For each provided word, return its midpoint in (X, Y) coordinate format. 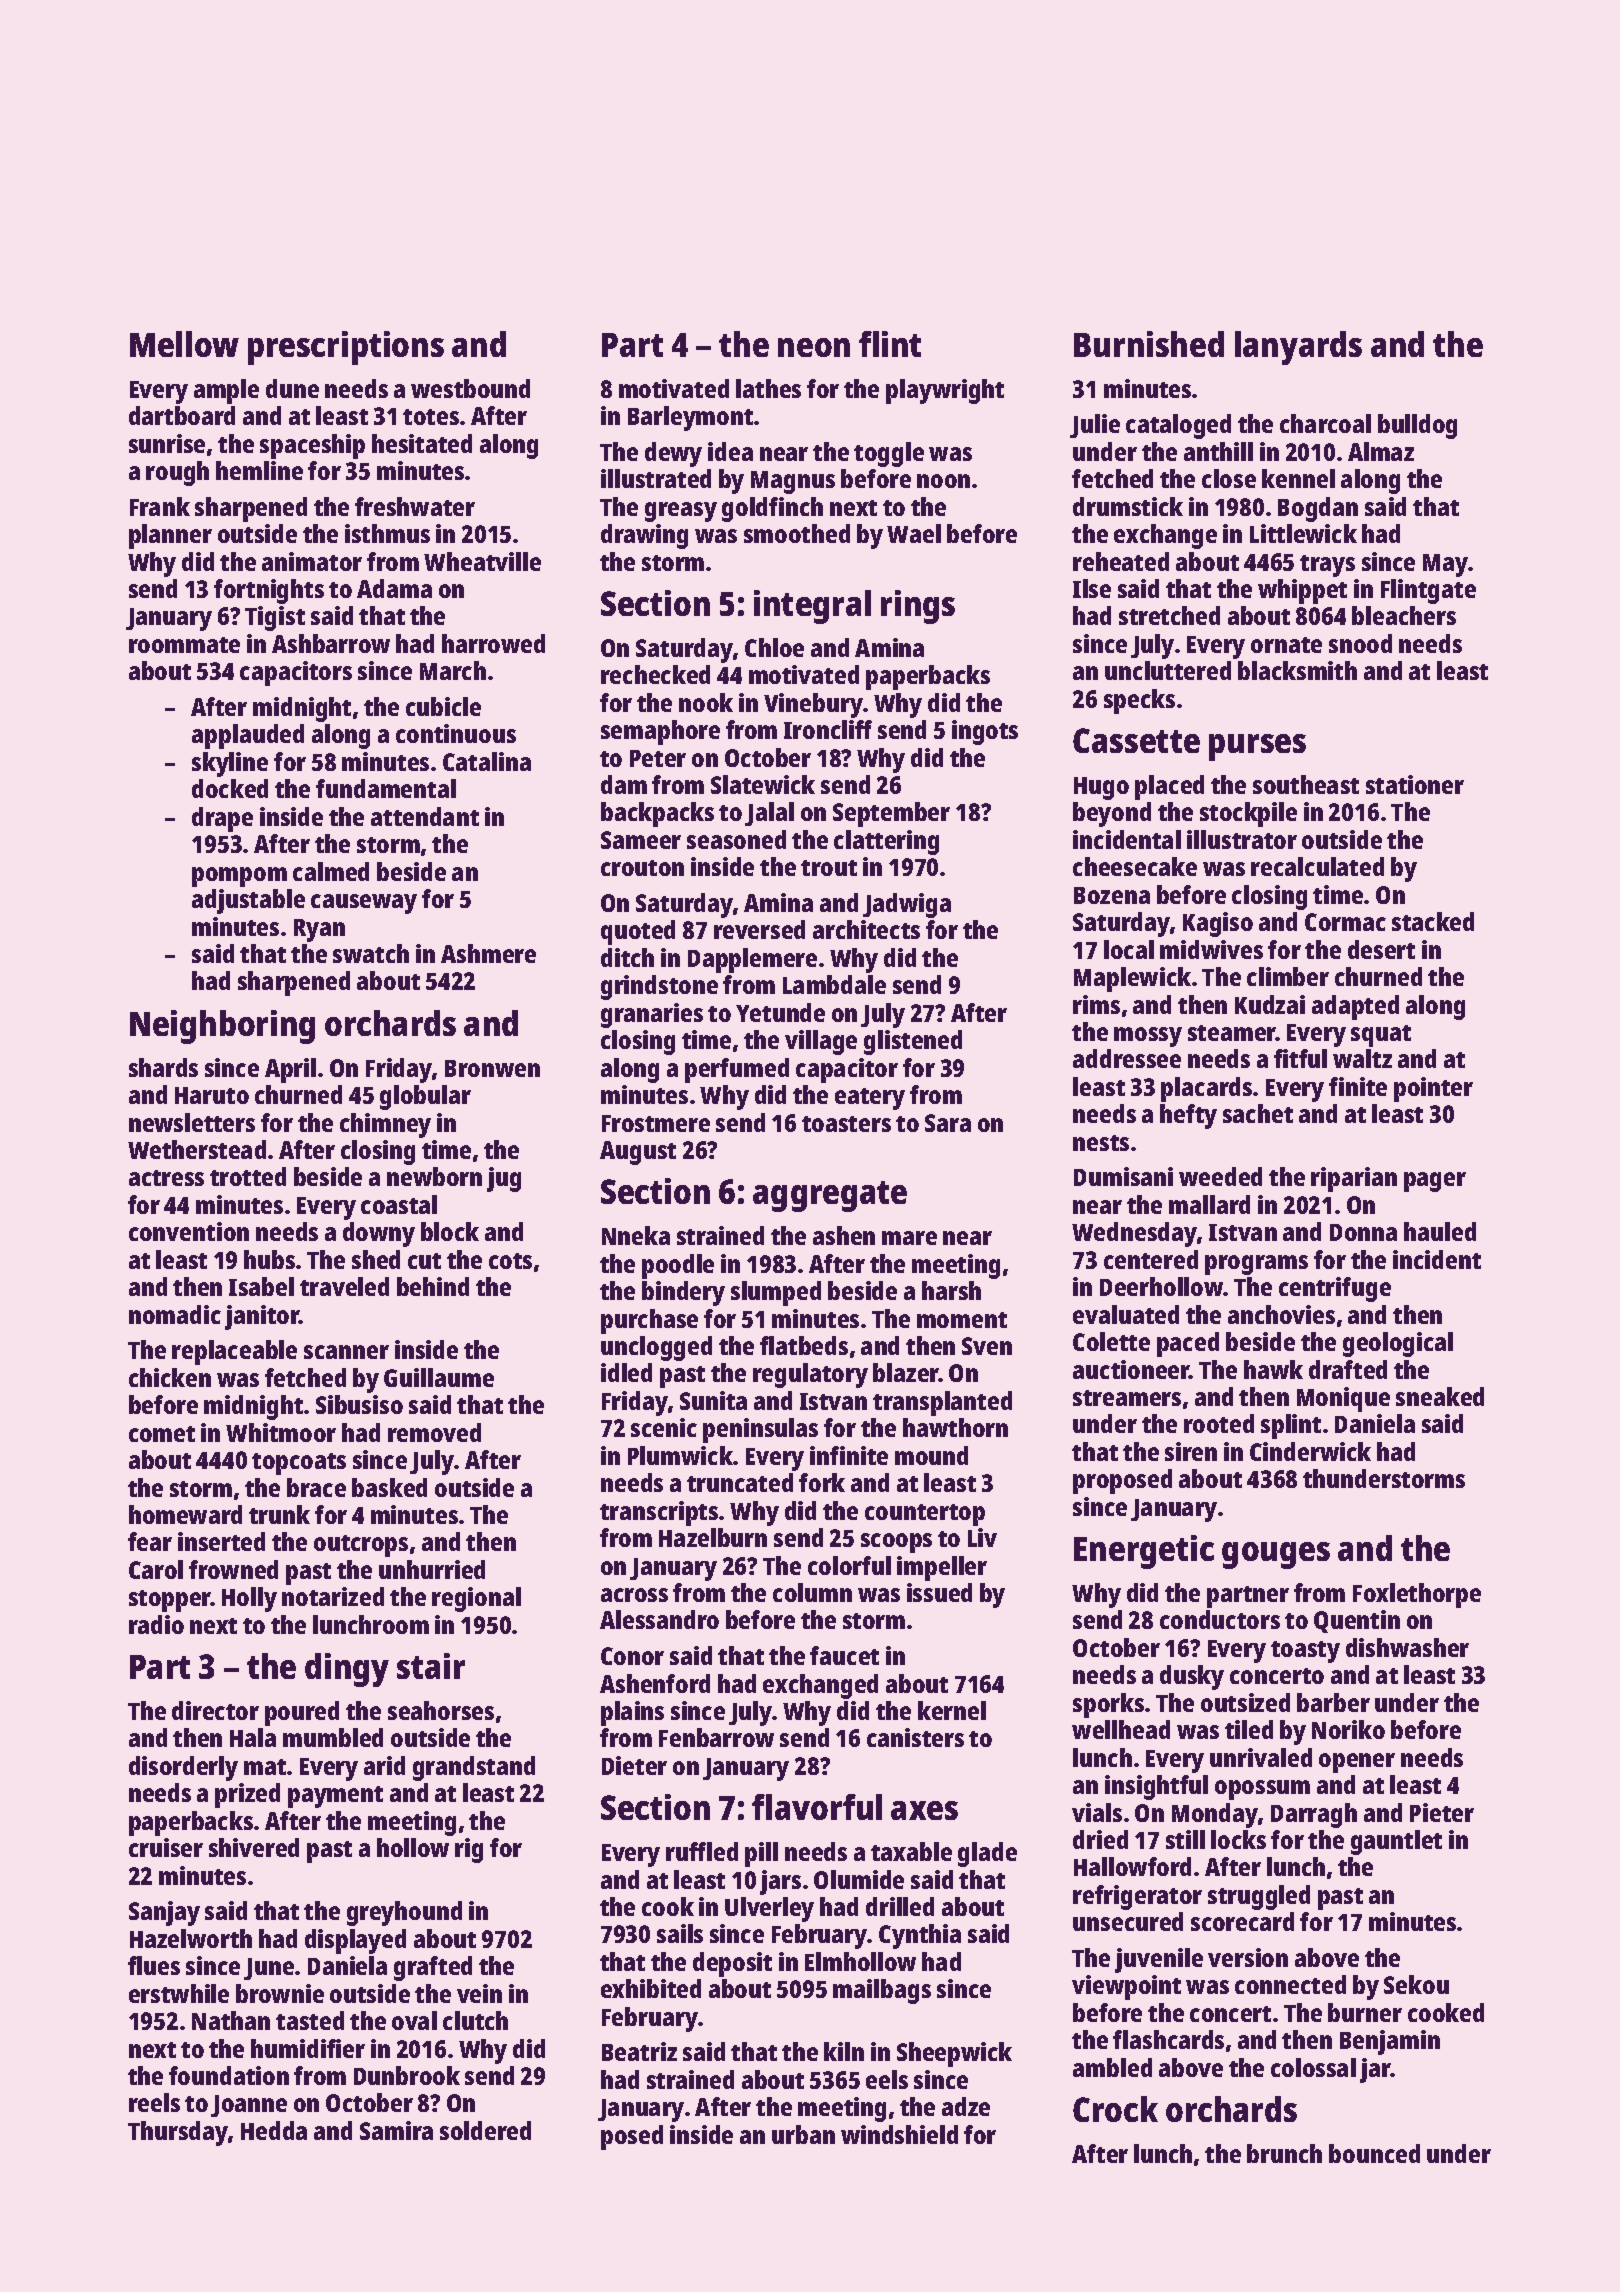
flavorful (817, 1807)
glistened (913, 1042)
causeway (364, 904)
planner (170, 536)
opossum (1262, 1790)
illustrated (656, 478)
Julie (1095, 426)
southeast (1306, 784)
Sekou (1416, 1984)
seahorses (441, 1710)
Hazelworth (191, 1938)
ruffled (702, 1851)
